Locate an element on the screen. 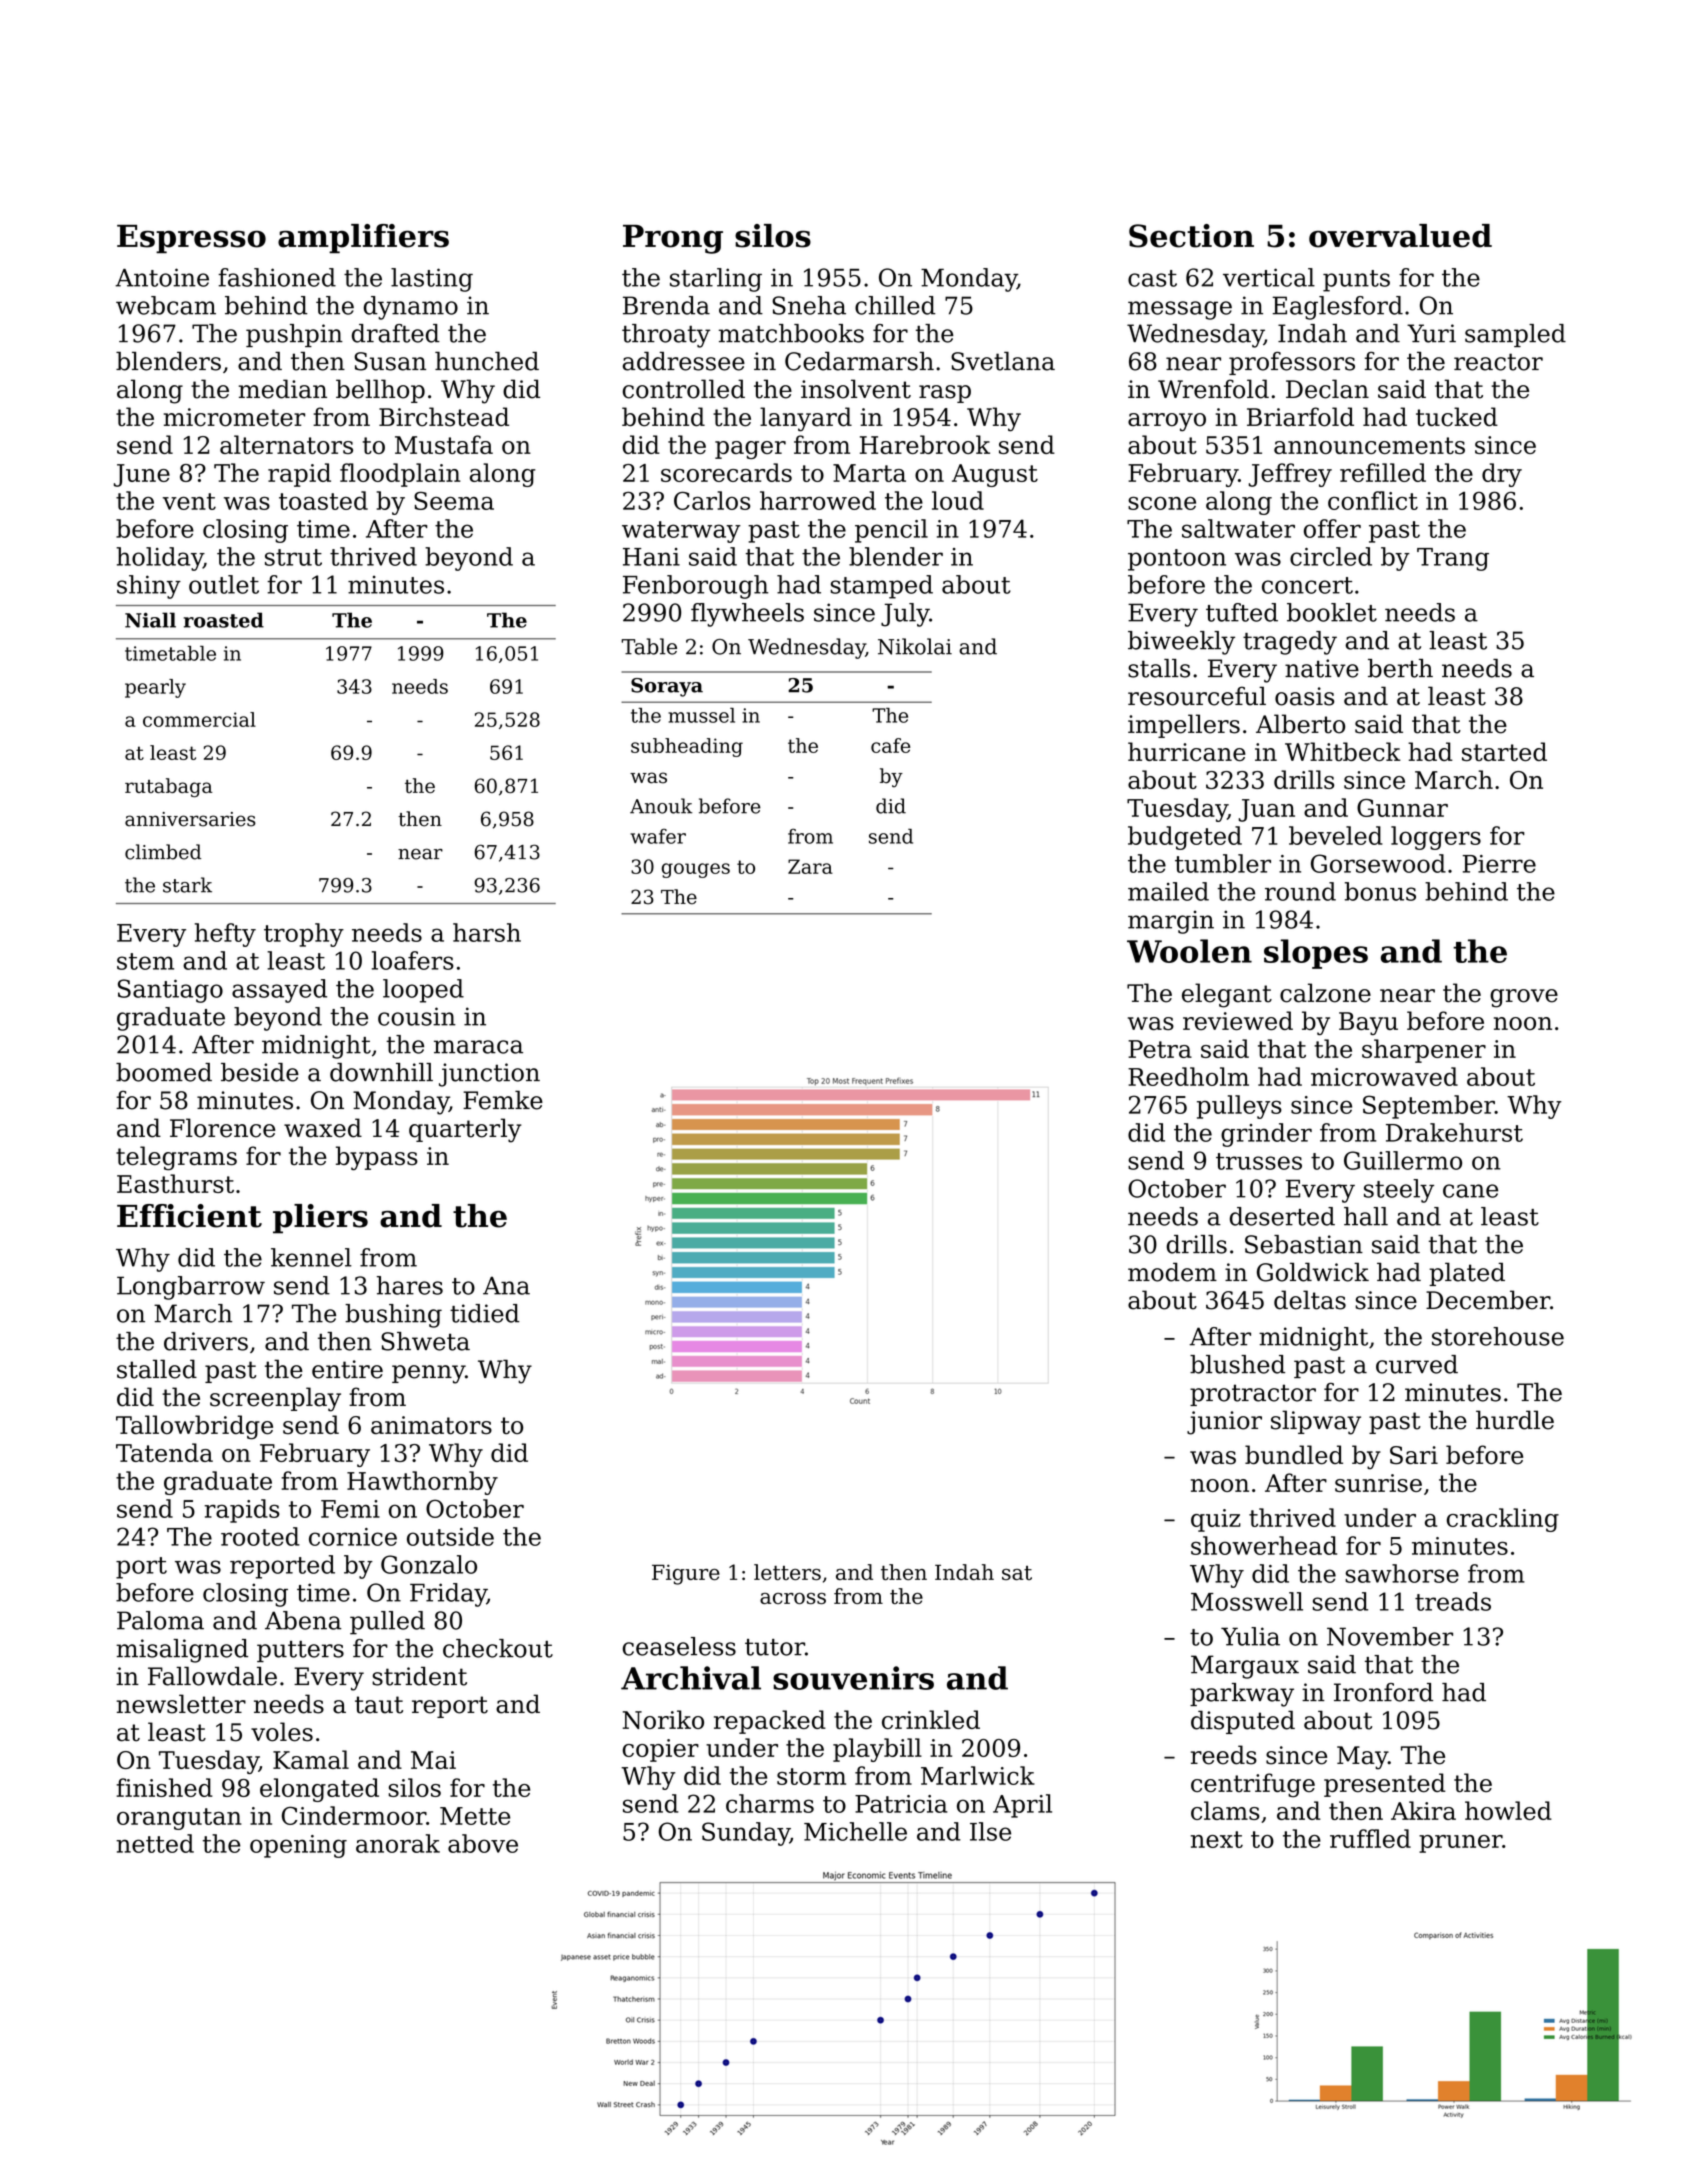  Briarfold is located at coordinates (1300, 417).
